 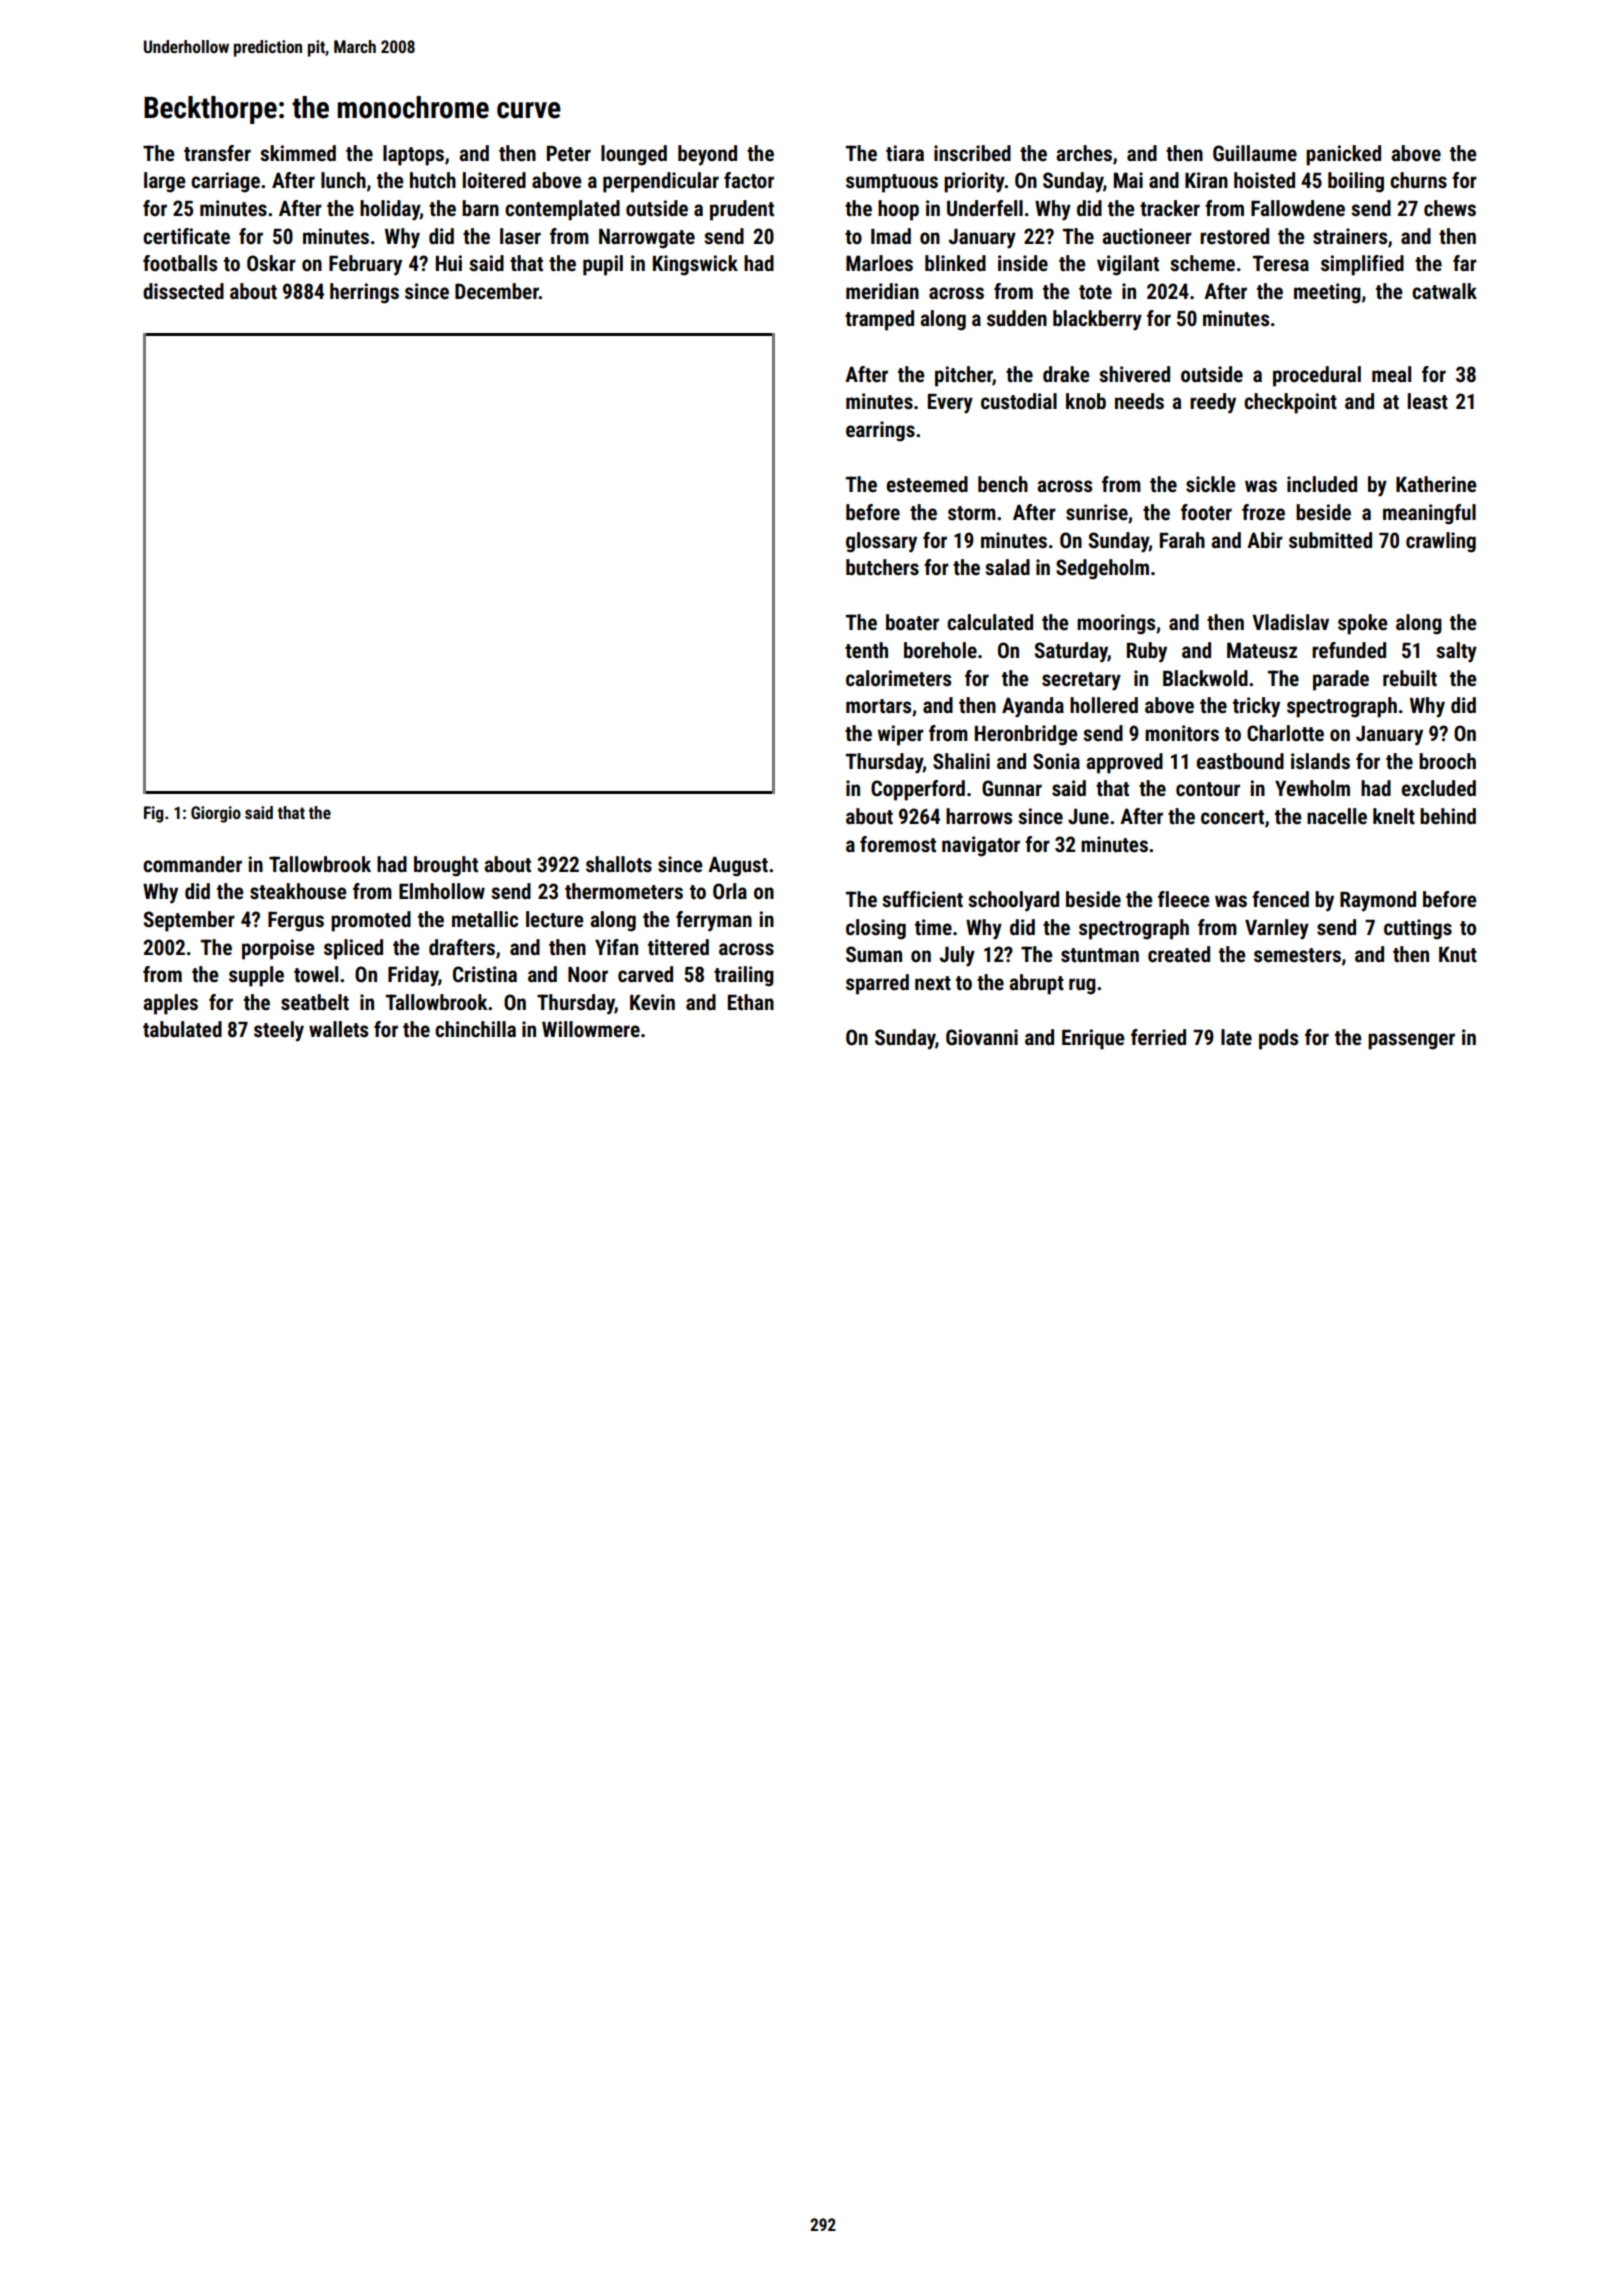 I want to click on glossary, so click(x=881, y=542).
